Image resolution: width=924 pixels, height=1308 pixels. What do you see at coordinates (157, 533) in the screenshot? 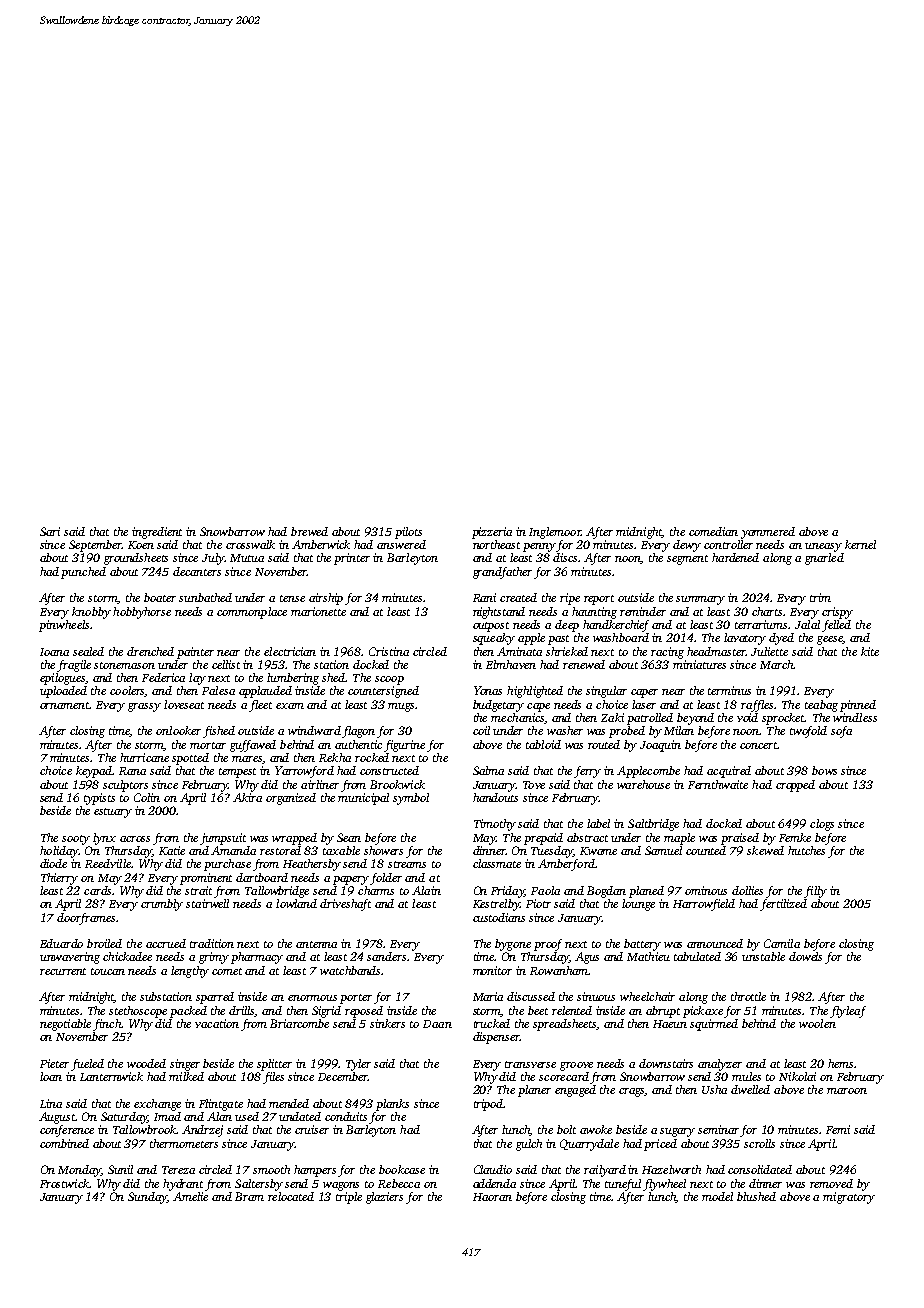
I see `ingredient` at bounding box center [157, 533].
